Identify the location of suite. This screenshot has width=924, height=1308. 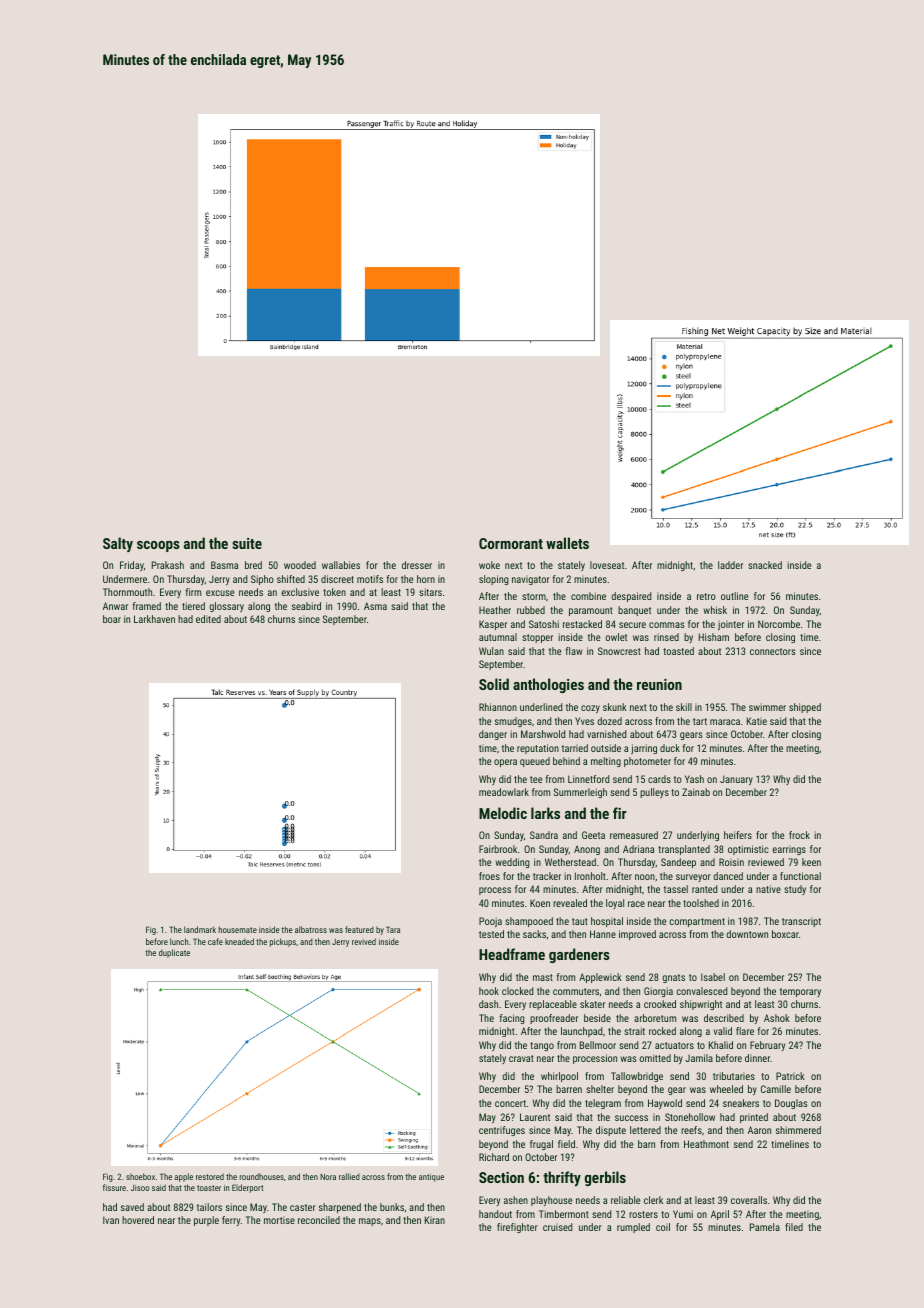
(247, 543).
